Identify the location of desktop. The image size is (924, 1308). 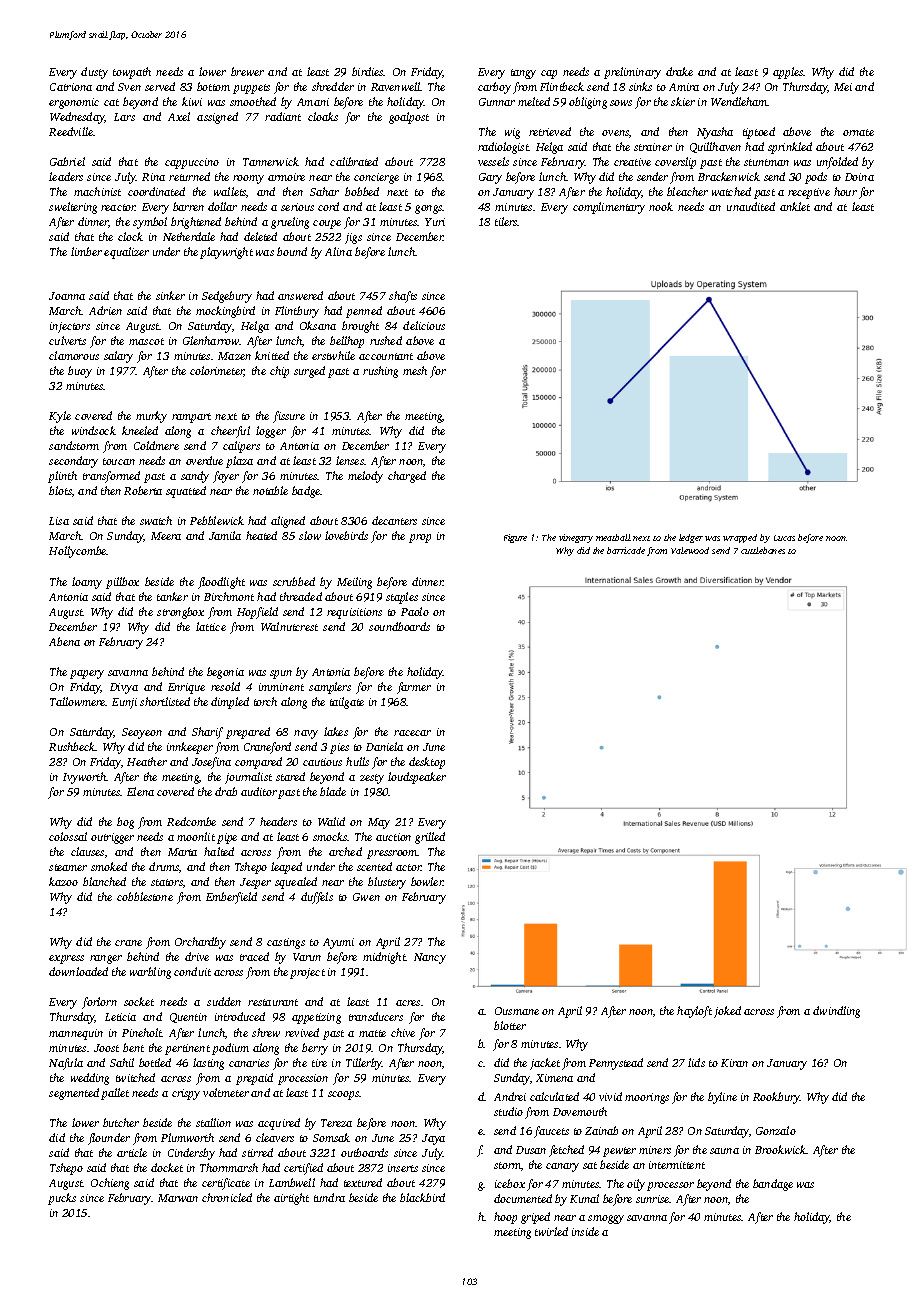
(427, 763).
